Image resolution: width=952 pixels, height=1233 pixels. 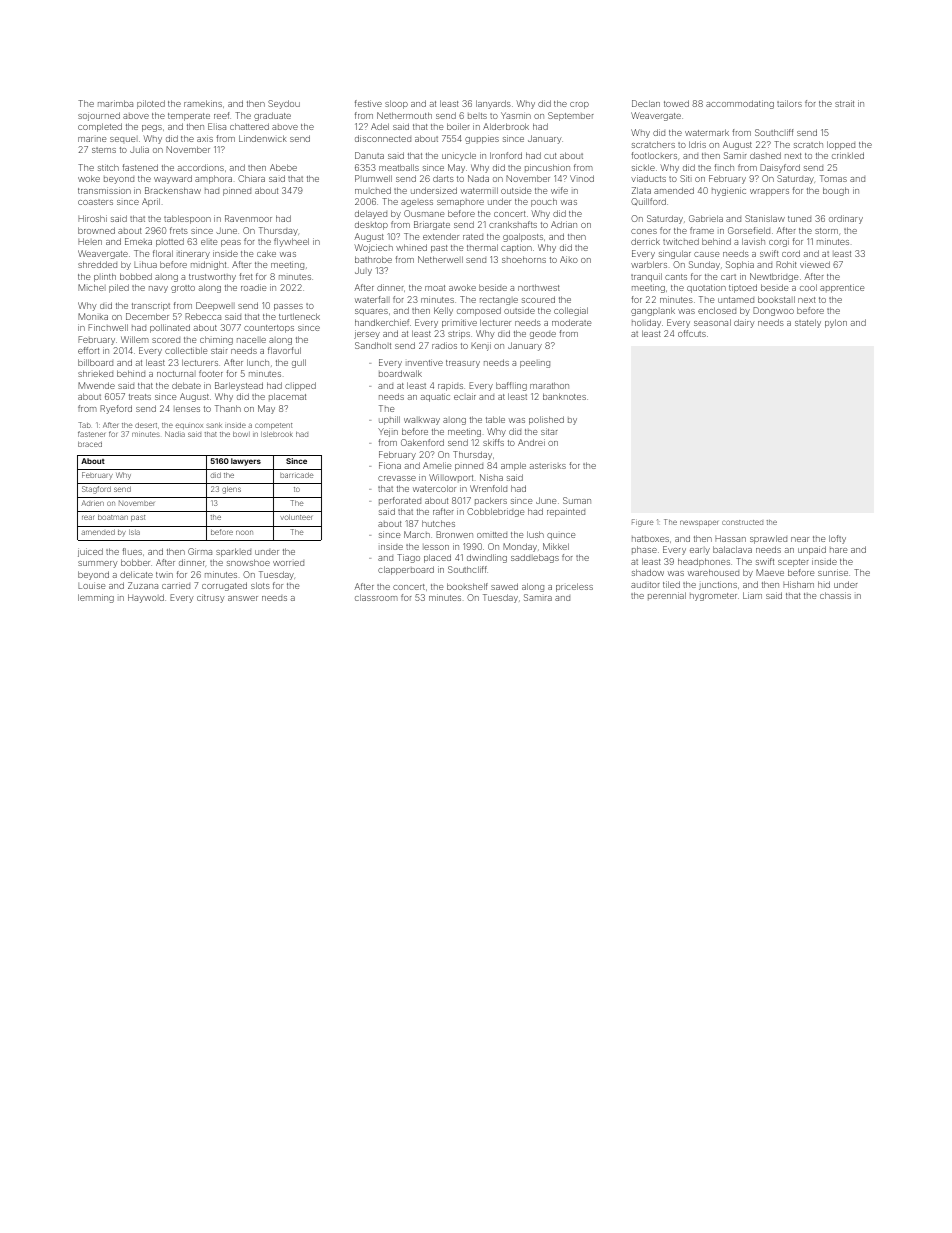 What do you see at coordinates (676, 103) in the screenshot?
I see `towed` at bounding box center [676, 103].
